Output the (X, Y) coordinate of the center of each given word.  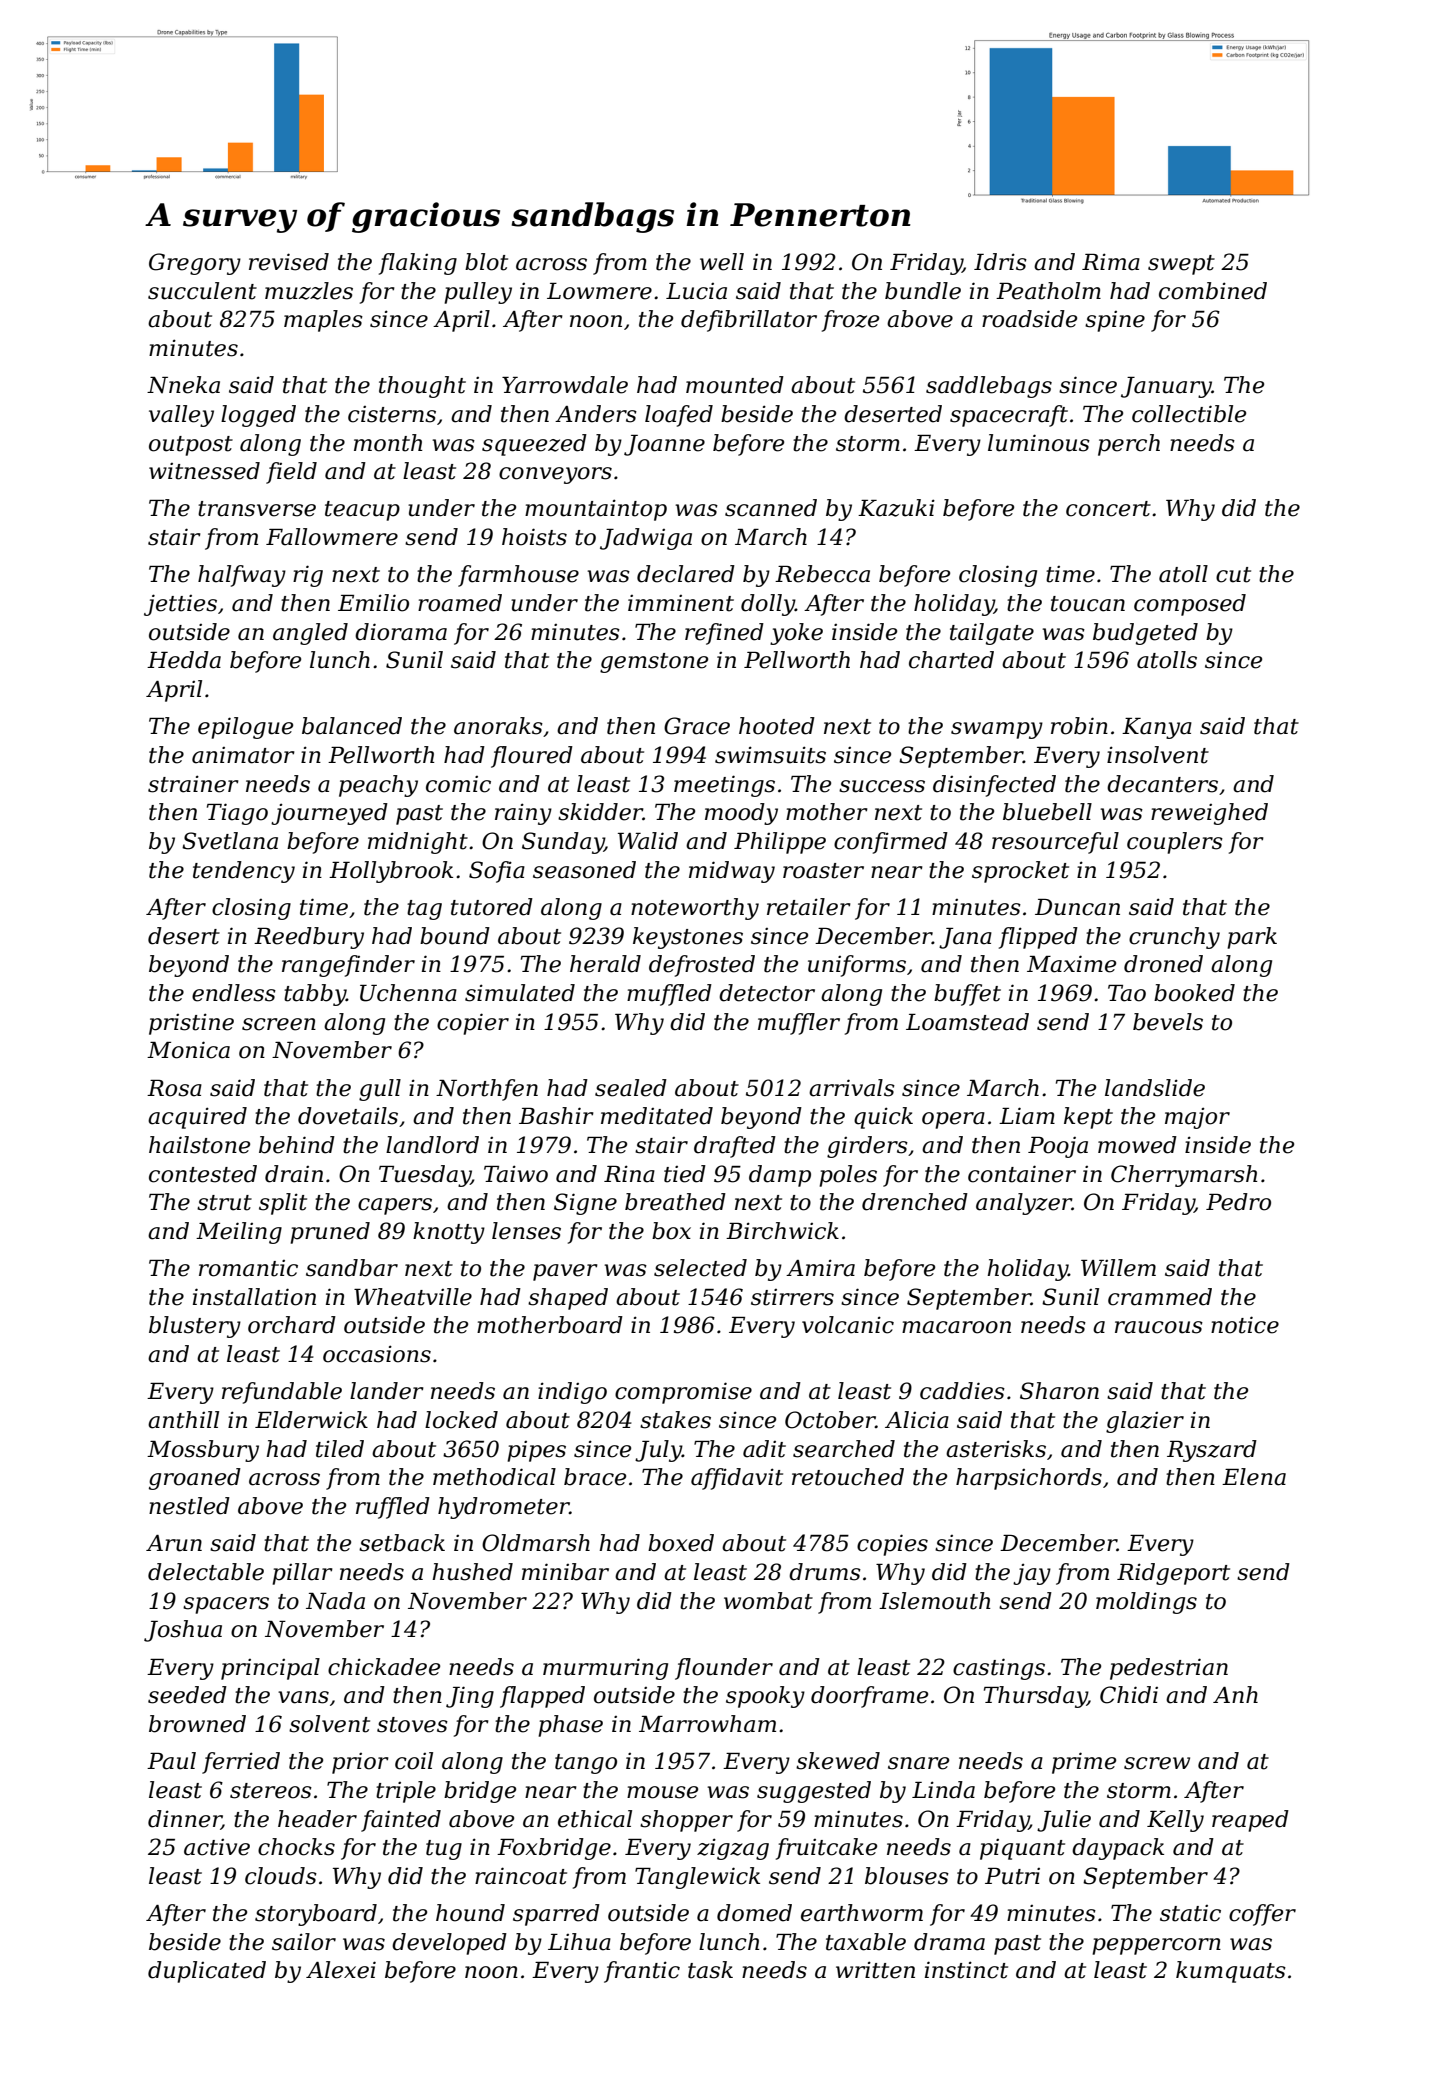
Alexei (341, 1970)
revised (289, 262)
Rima (1111, 262)
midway (732, 872)
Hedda (184, 660)
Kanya (1157, 728)
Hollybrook (391, 872)
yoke (796, 634)
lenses (526, 1231)
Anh (1235, 1694)
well (722, 262)
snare (918, 1763)
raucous (1159, 1327)
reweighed (1209, 814)
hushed (472, 1572)
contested (203, 1174)
